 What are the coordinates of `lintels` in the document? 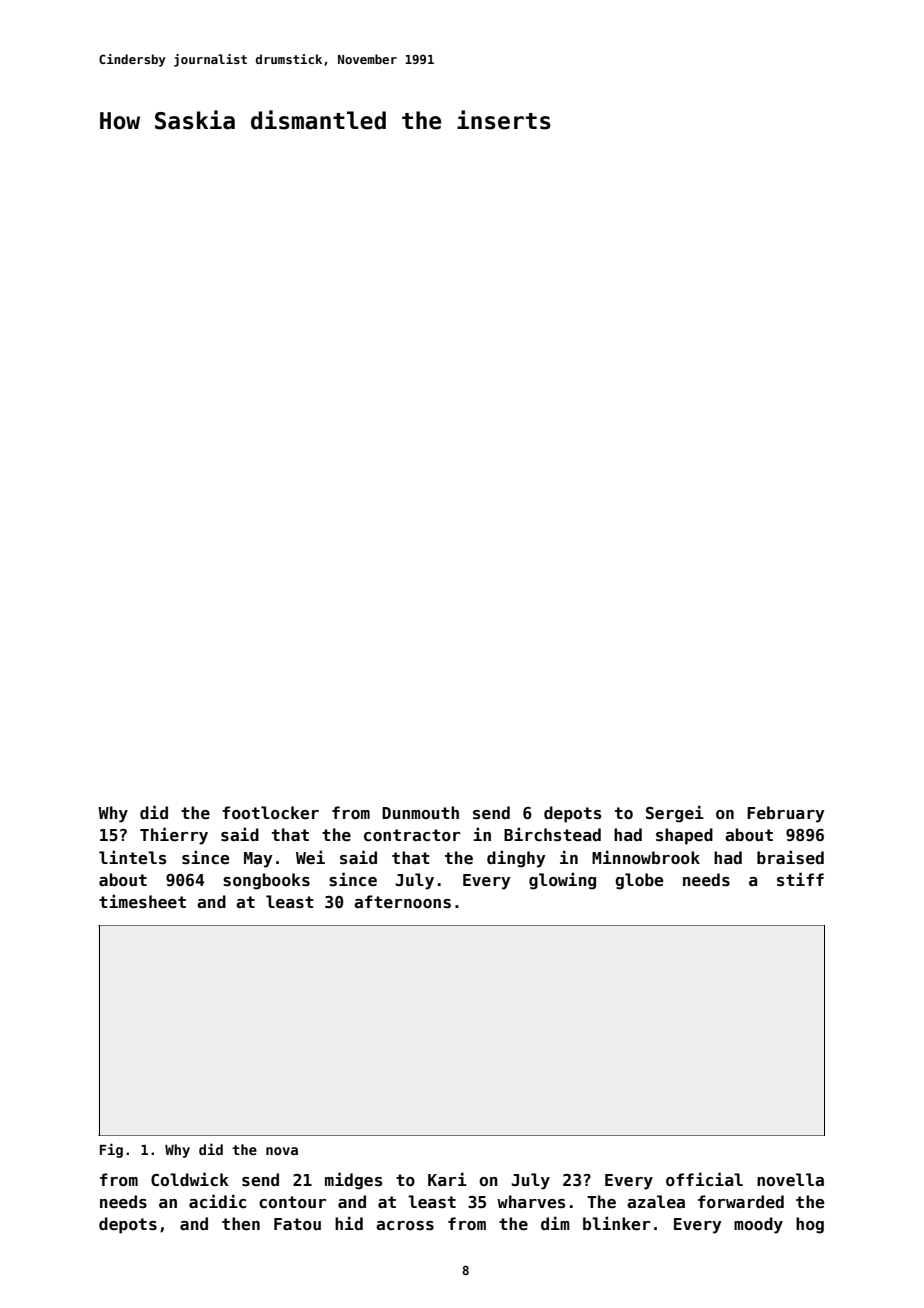 It's located at (132, 857).
